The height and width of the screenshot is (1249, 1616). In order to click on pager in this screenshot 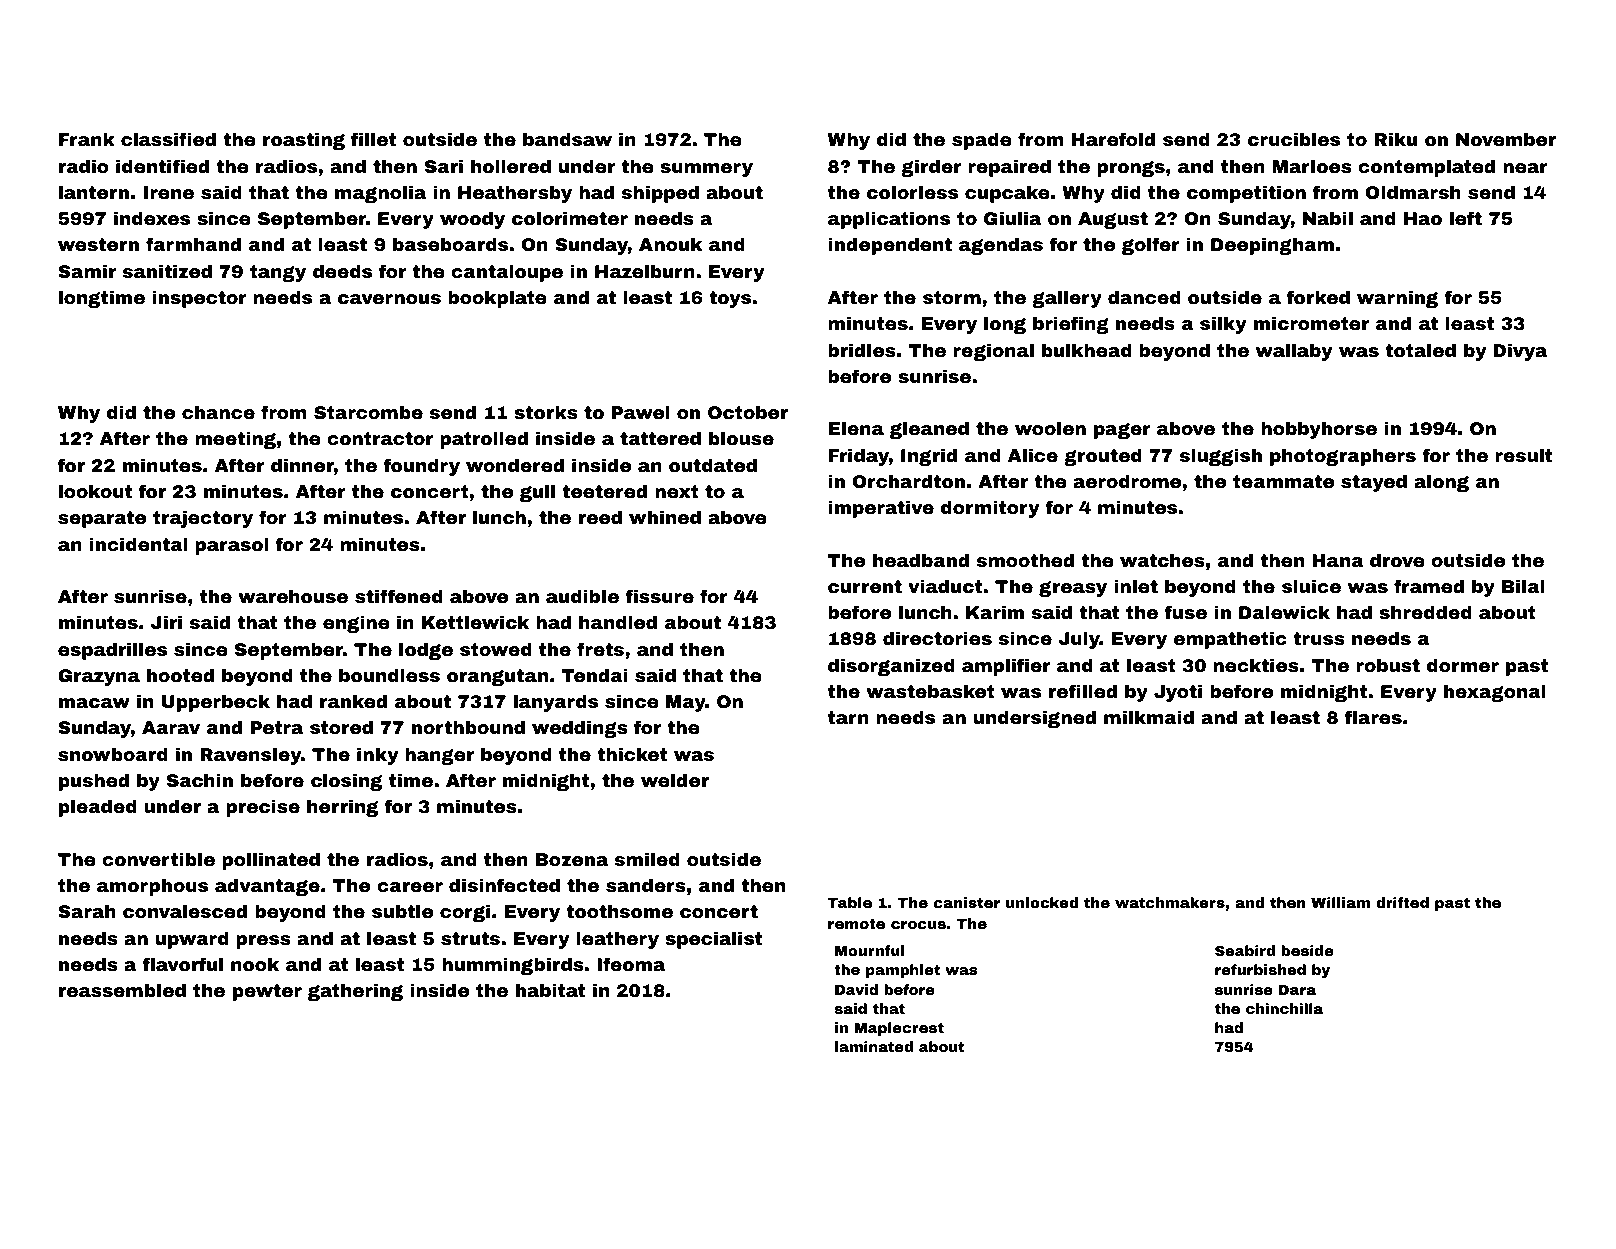, I will do `click(1122, 431)`.
